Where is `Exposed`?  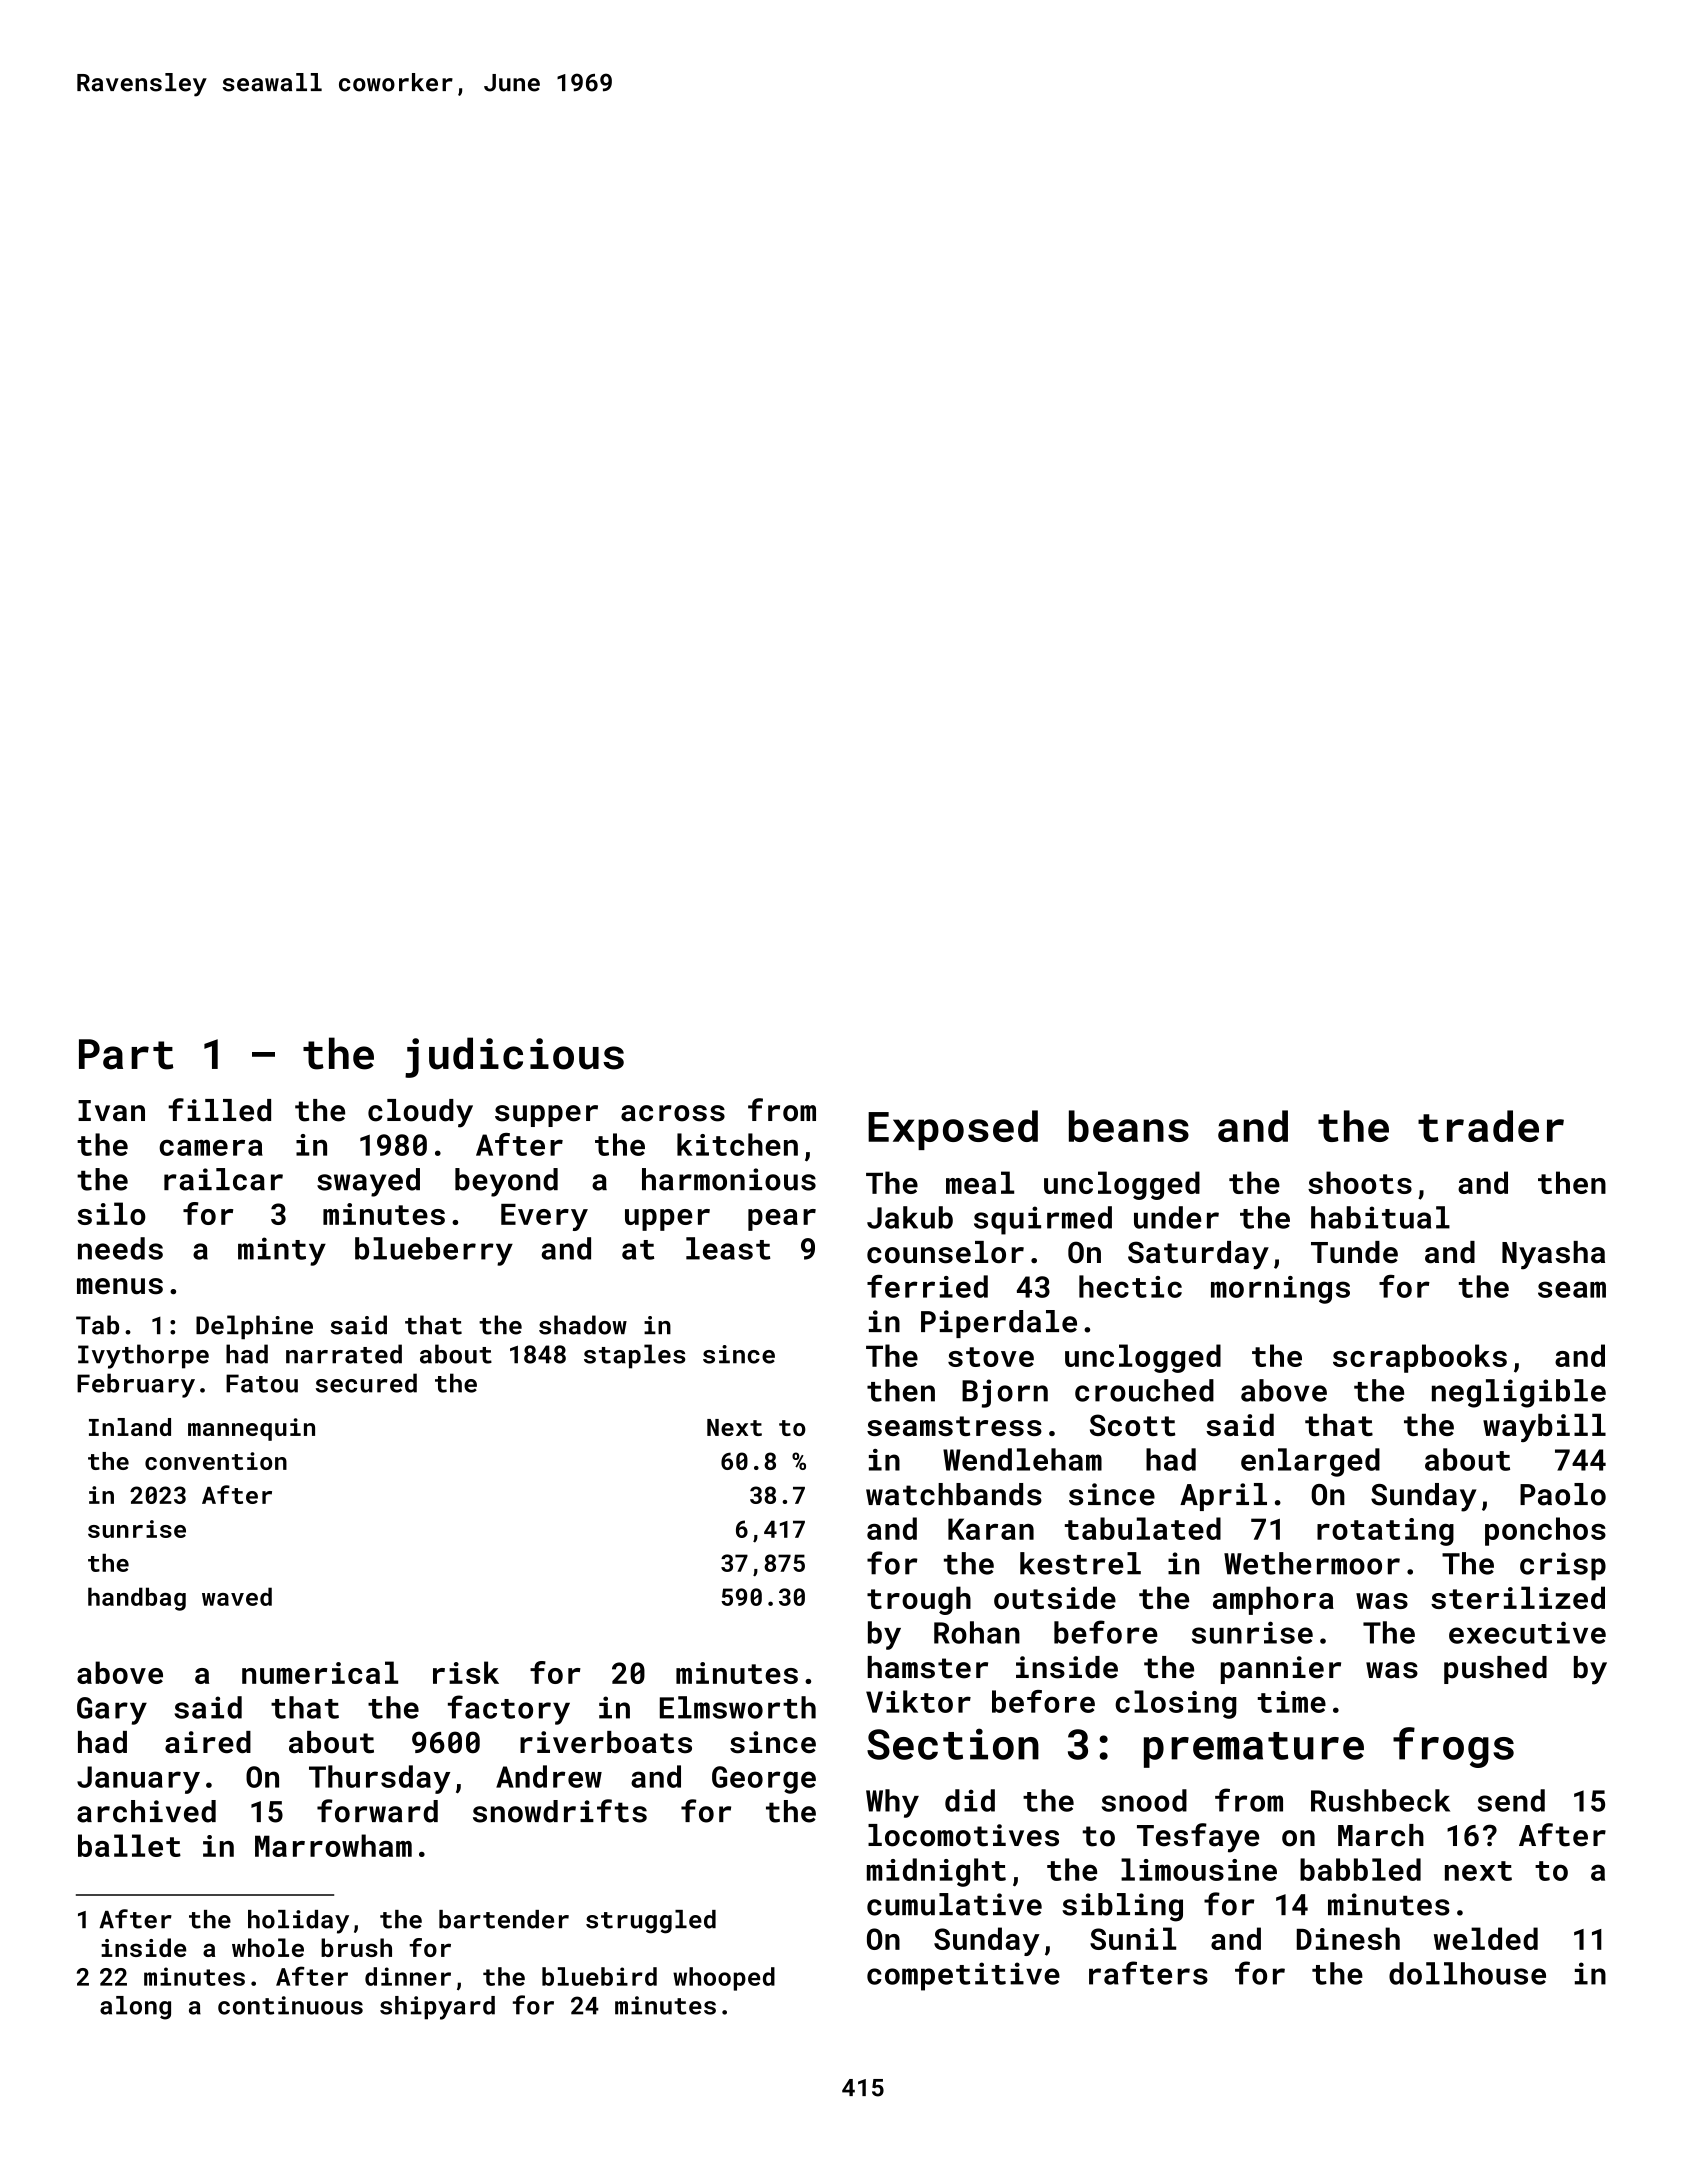 Exposed is located at coordinates (953, 1130).
